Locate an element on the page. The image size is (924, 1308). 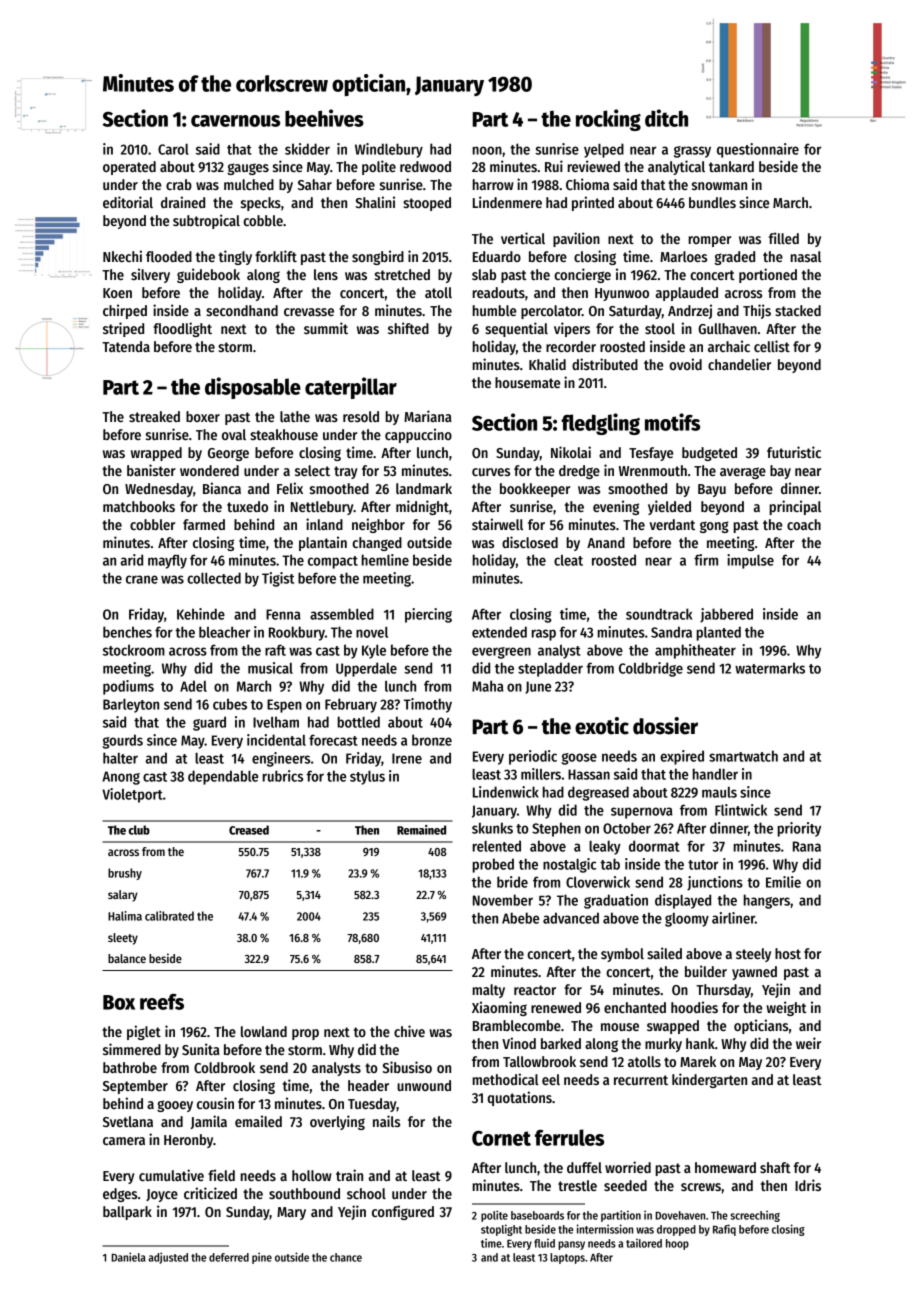
questionnaire is located at coordinates (758, 150).
